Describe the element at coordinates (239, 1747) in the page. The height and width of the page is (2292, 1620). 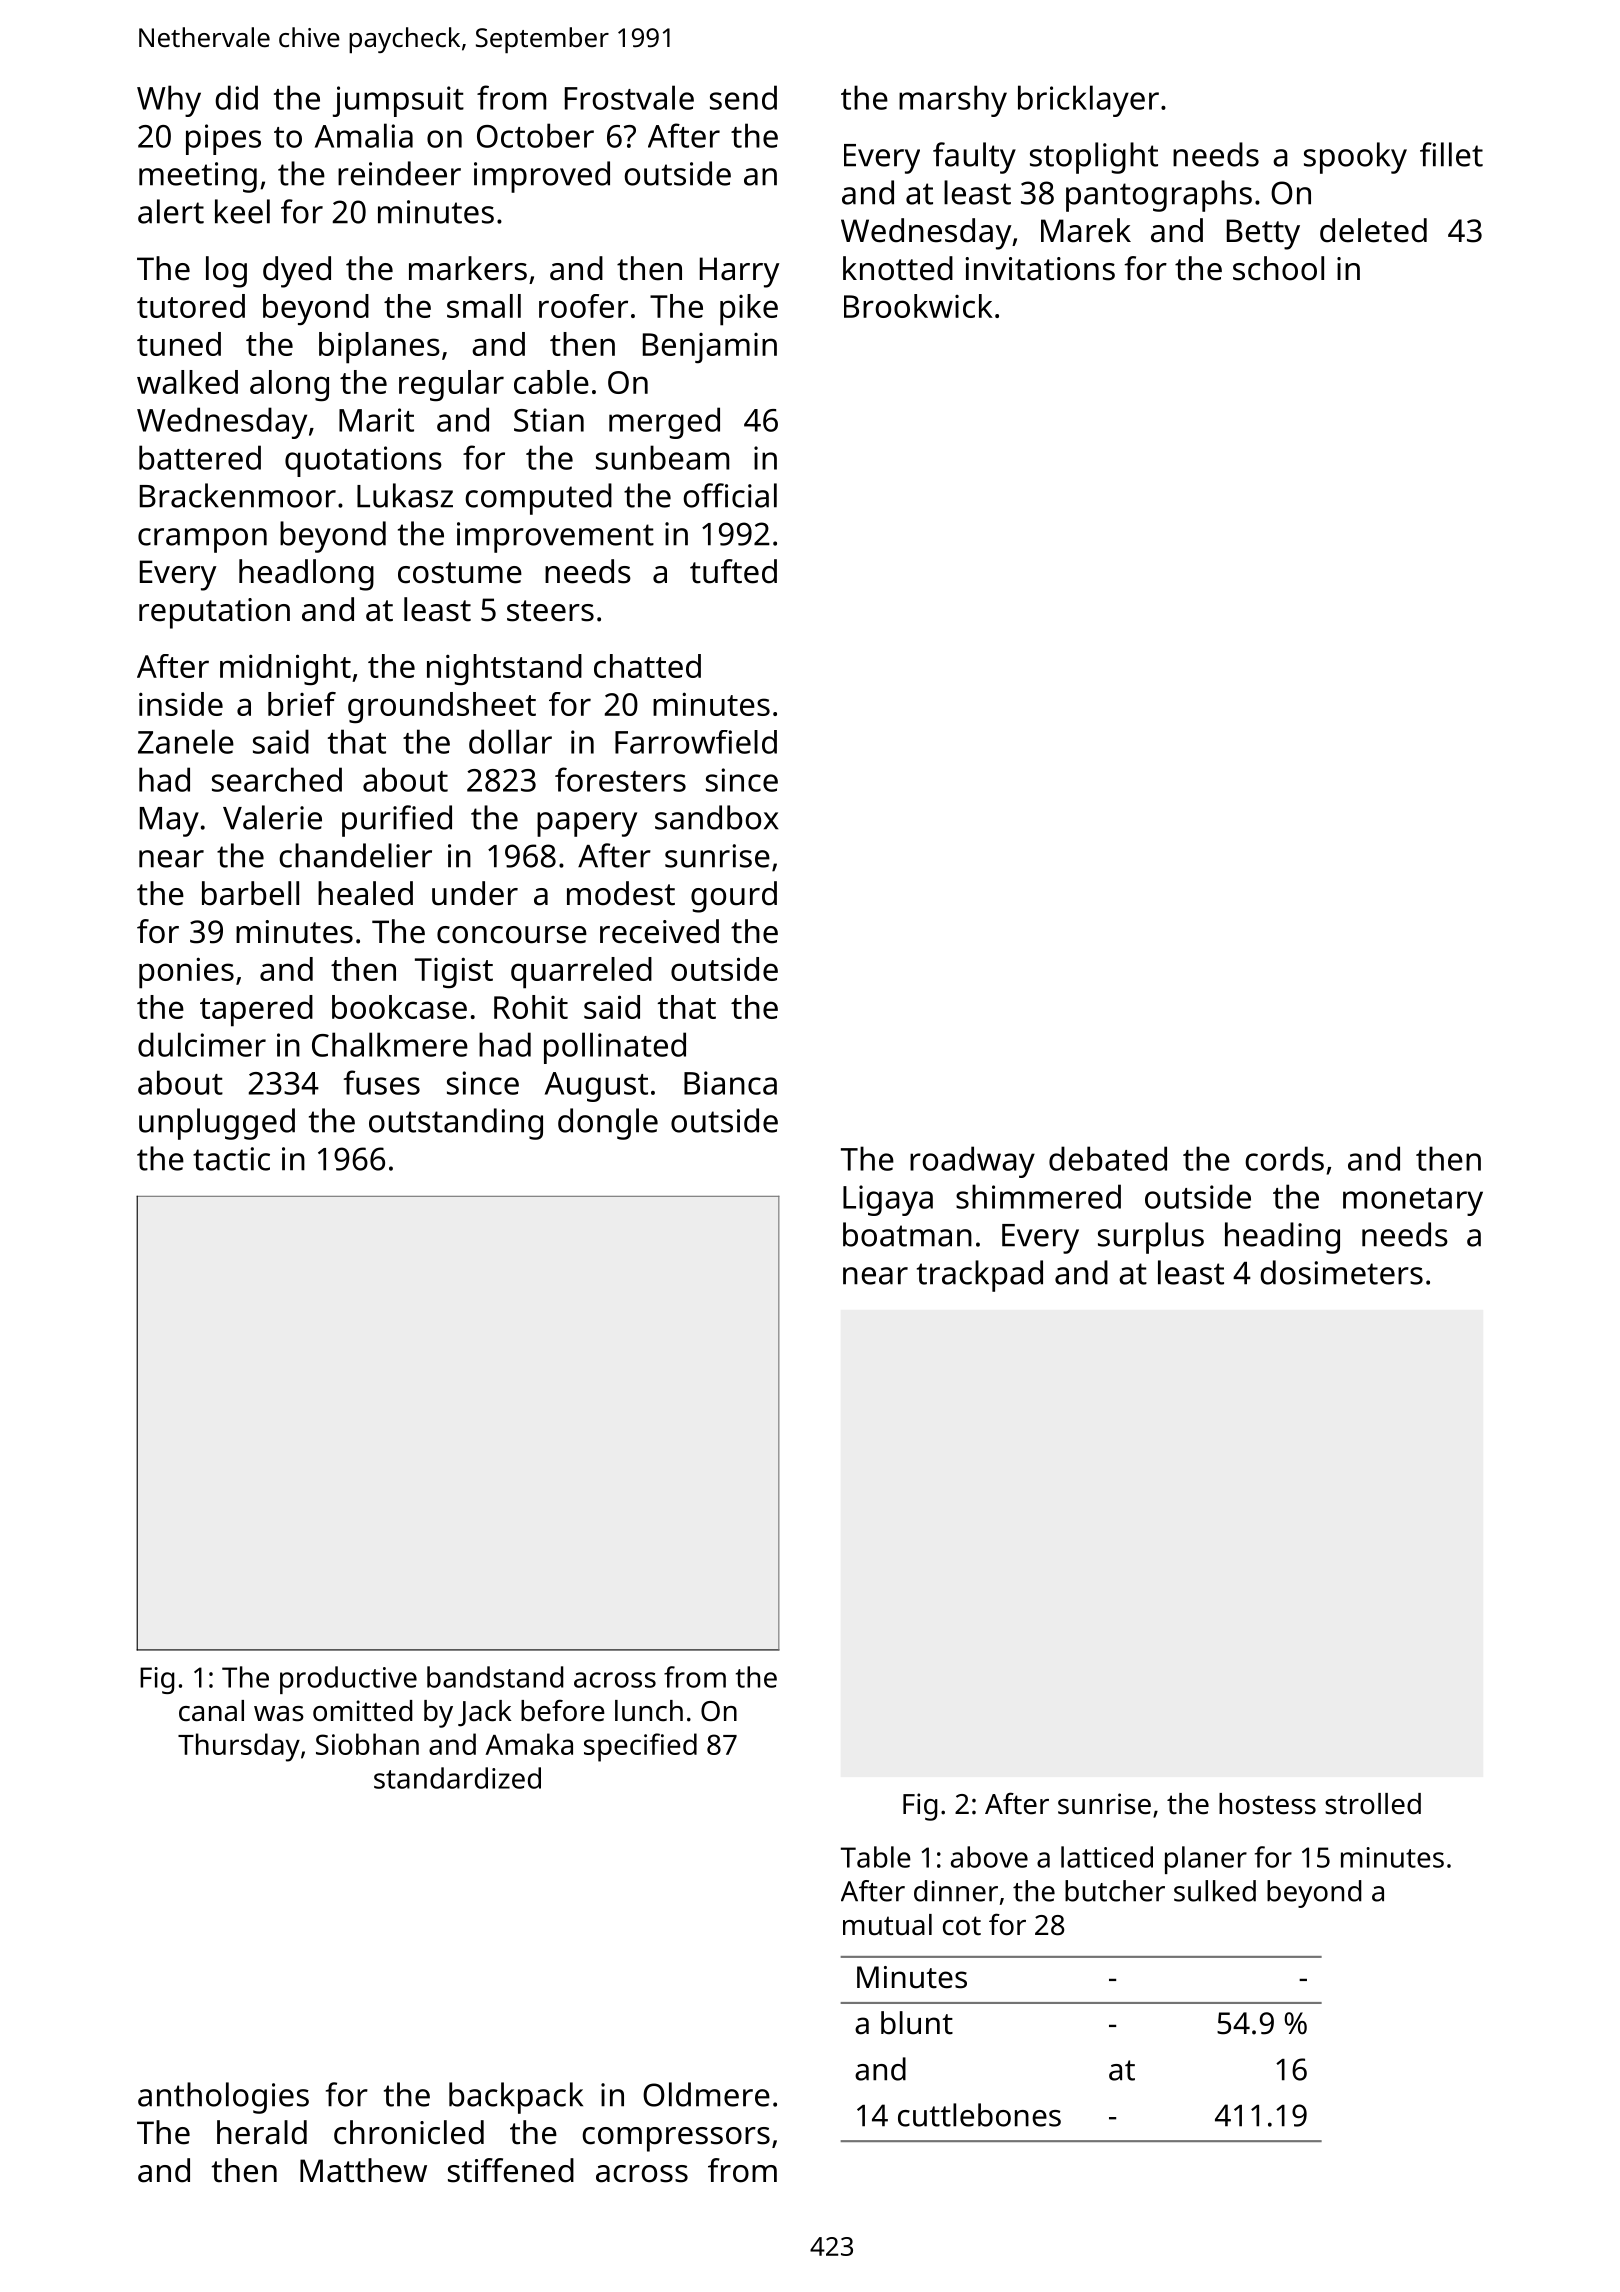
I see `Thursday` at that location.
